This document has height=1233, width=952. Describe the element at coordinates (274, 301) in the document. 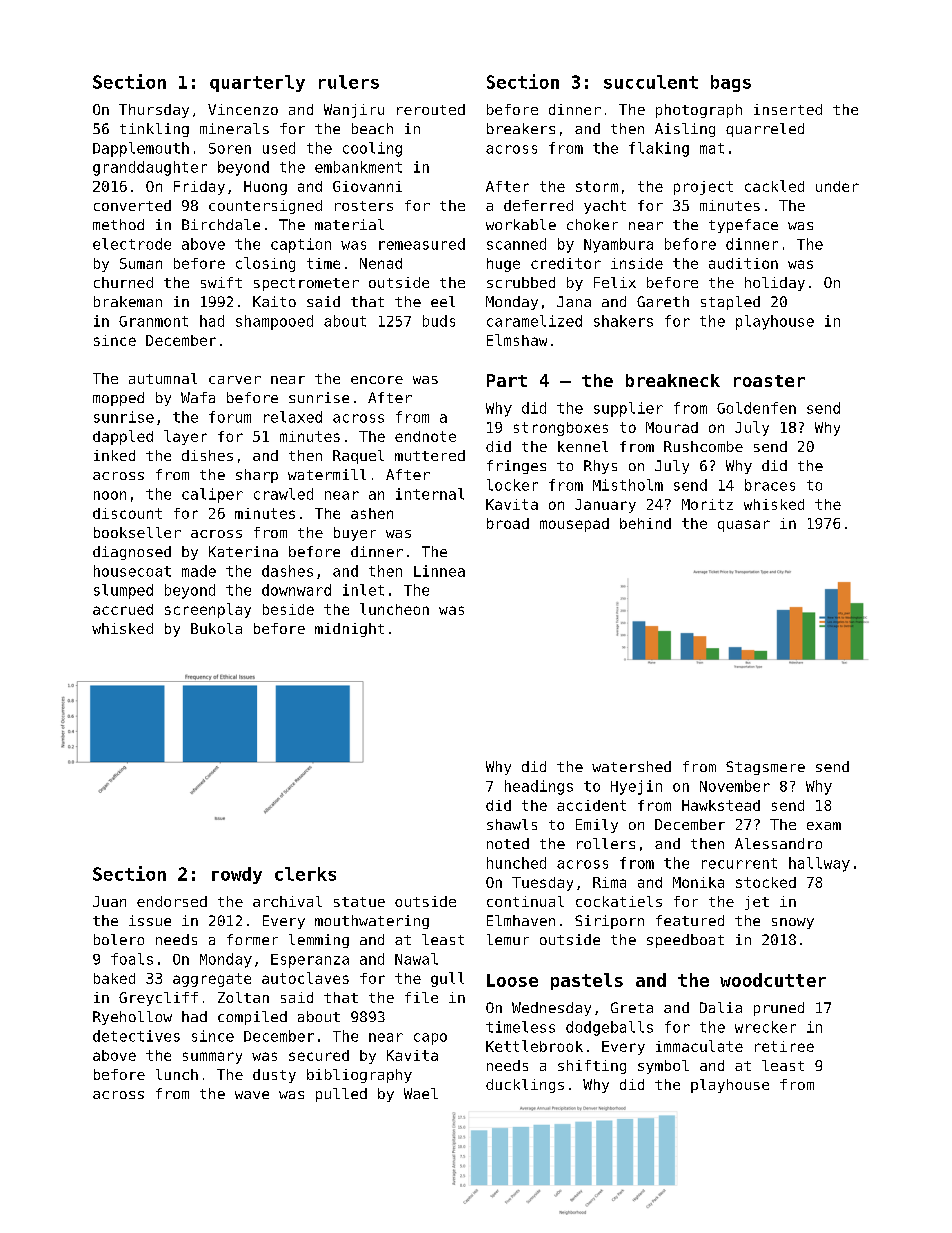

I see `Kaito` at that location.
